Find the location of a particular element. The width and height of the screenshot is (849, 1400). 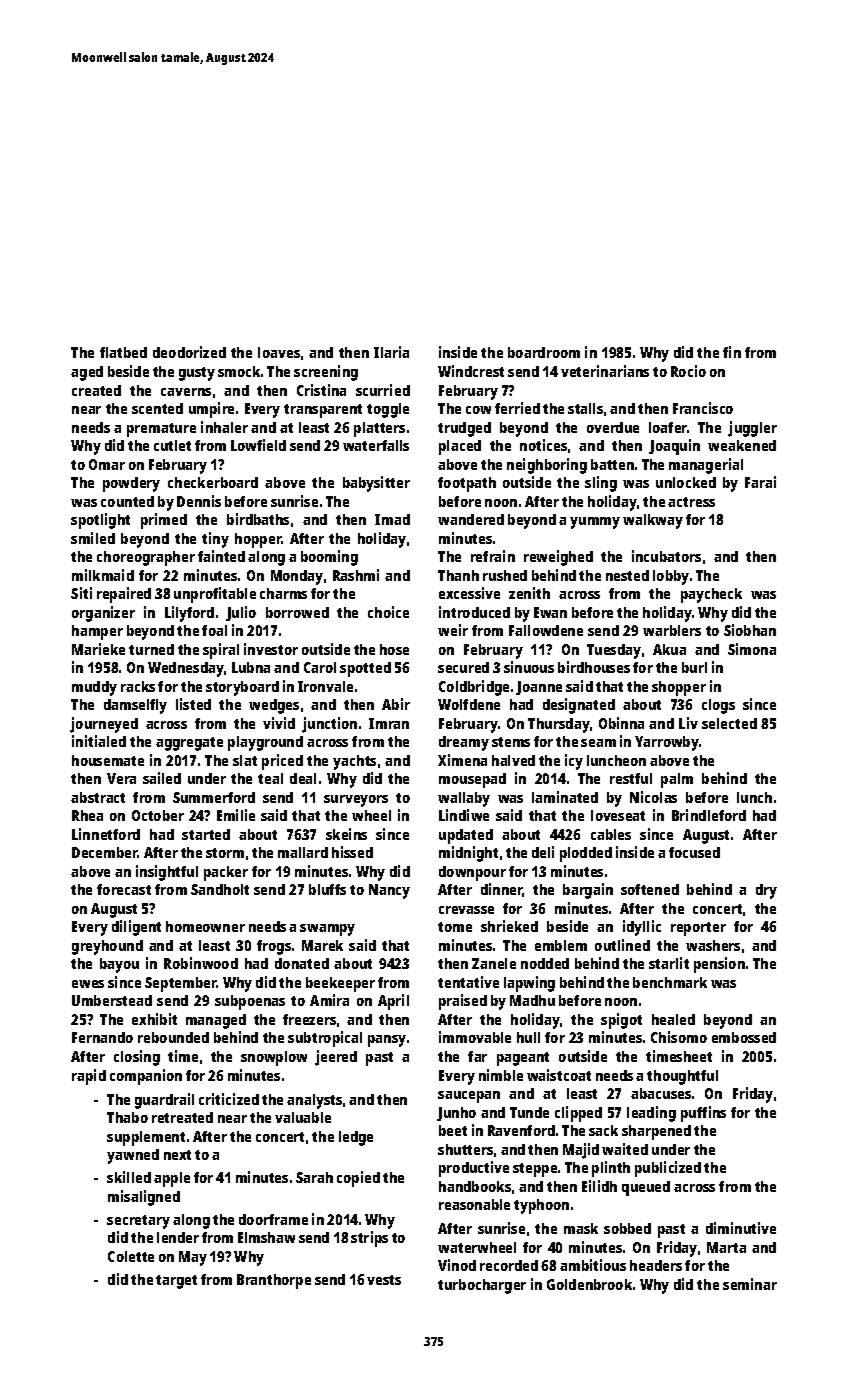

Imad is located at coordinates (392, 519).
